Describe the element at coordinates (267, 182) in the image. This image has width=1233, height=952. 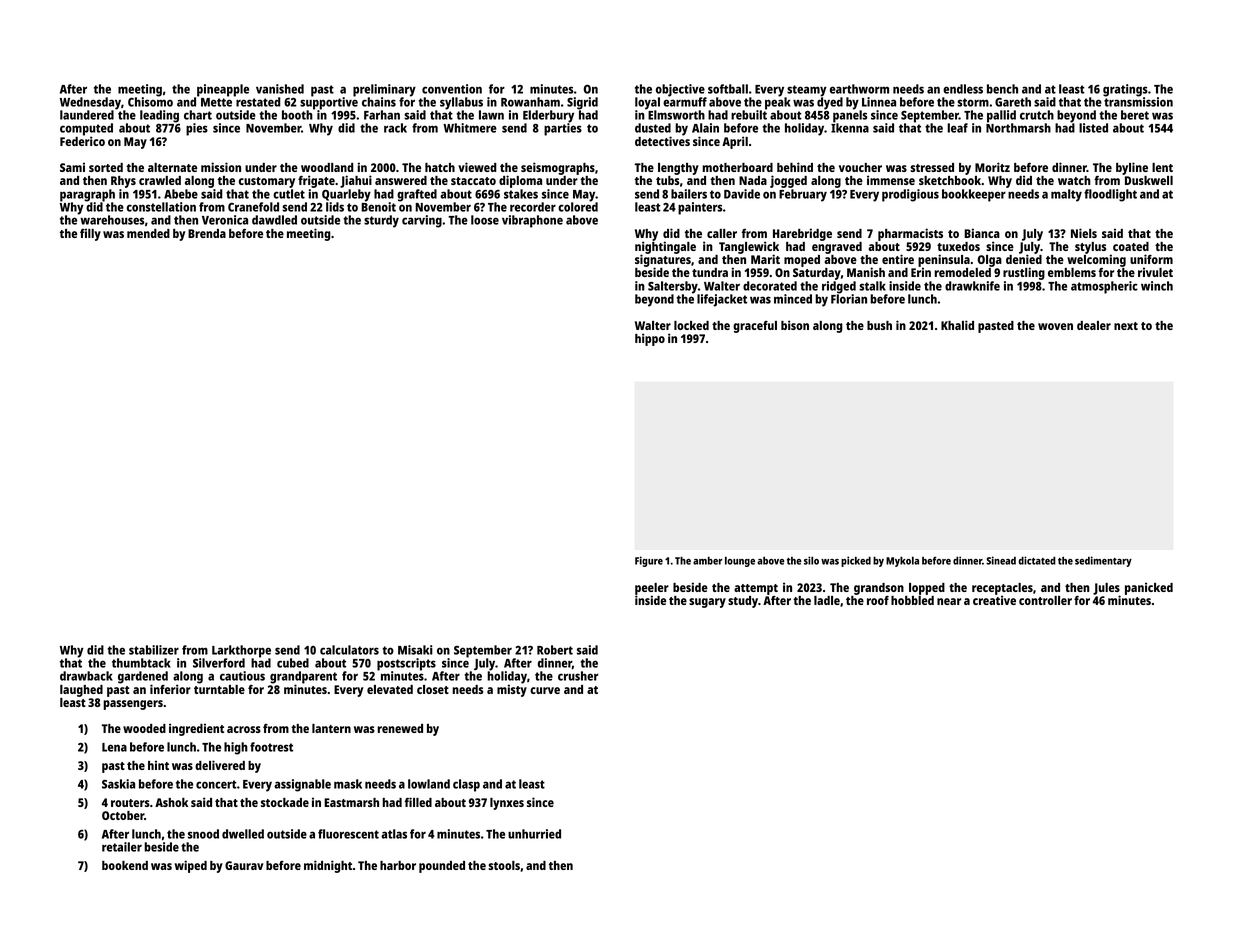
I see `customary` at that location.
